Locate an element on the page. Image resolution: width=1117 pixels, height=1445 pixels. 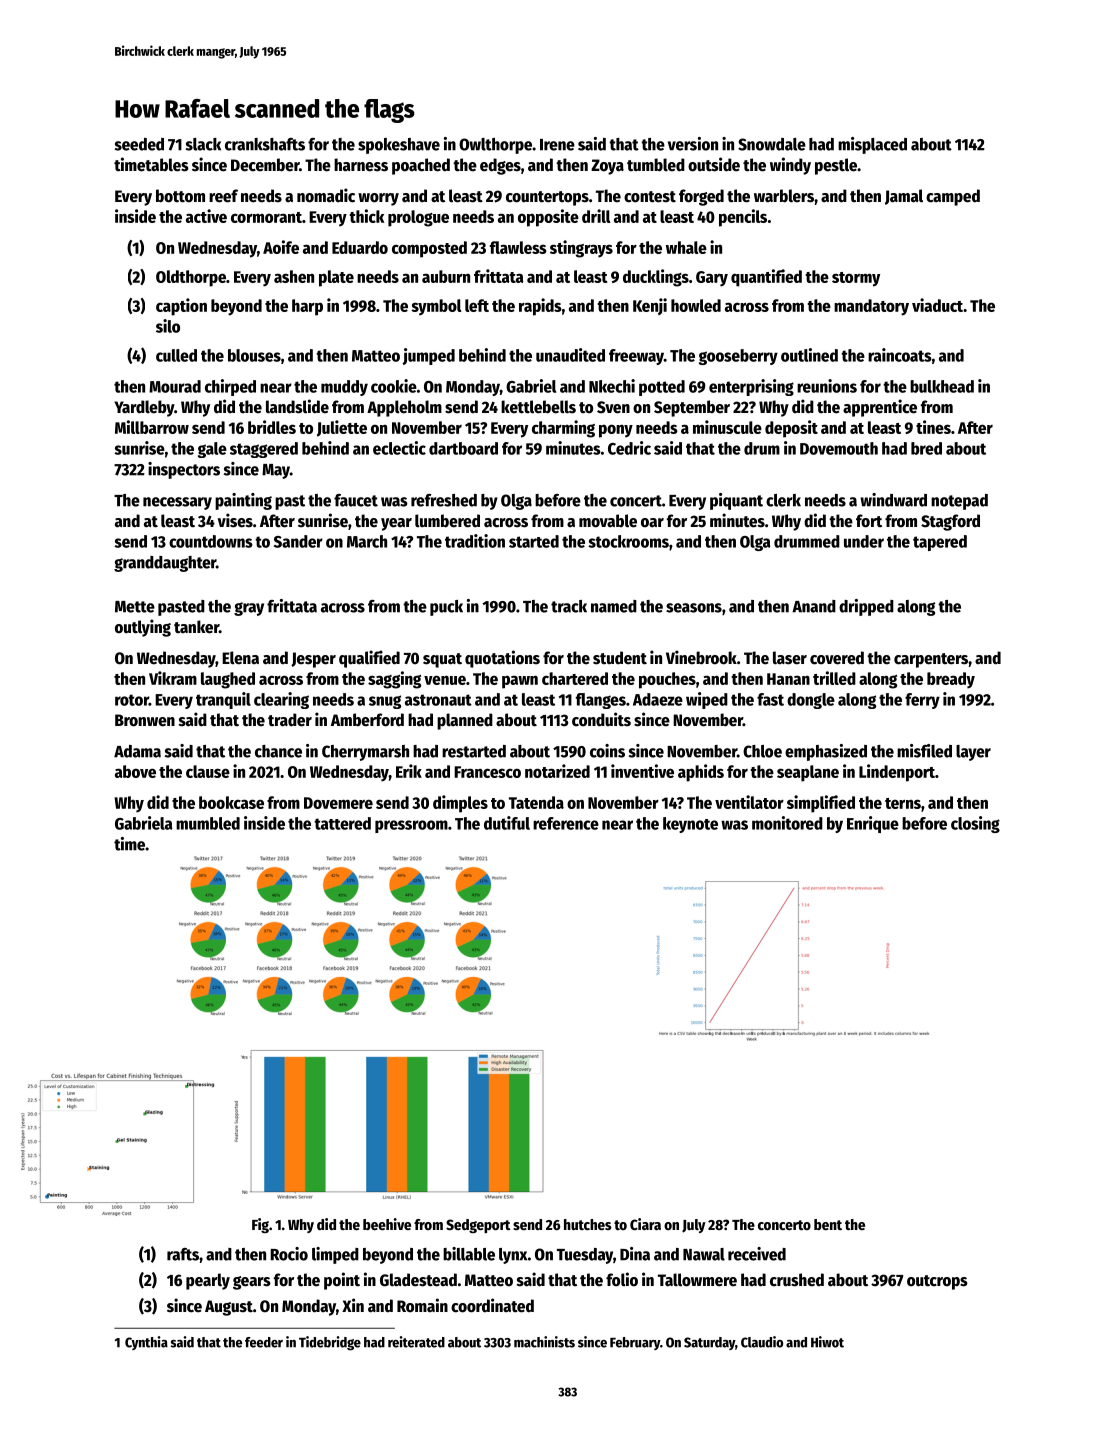
version is located at coordinates (693, 144).
